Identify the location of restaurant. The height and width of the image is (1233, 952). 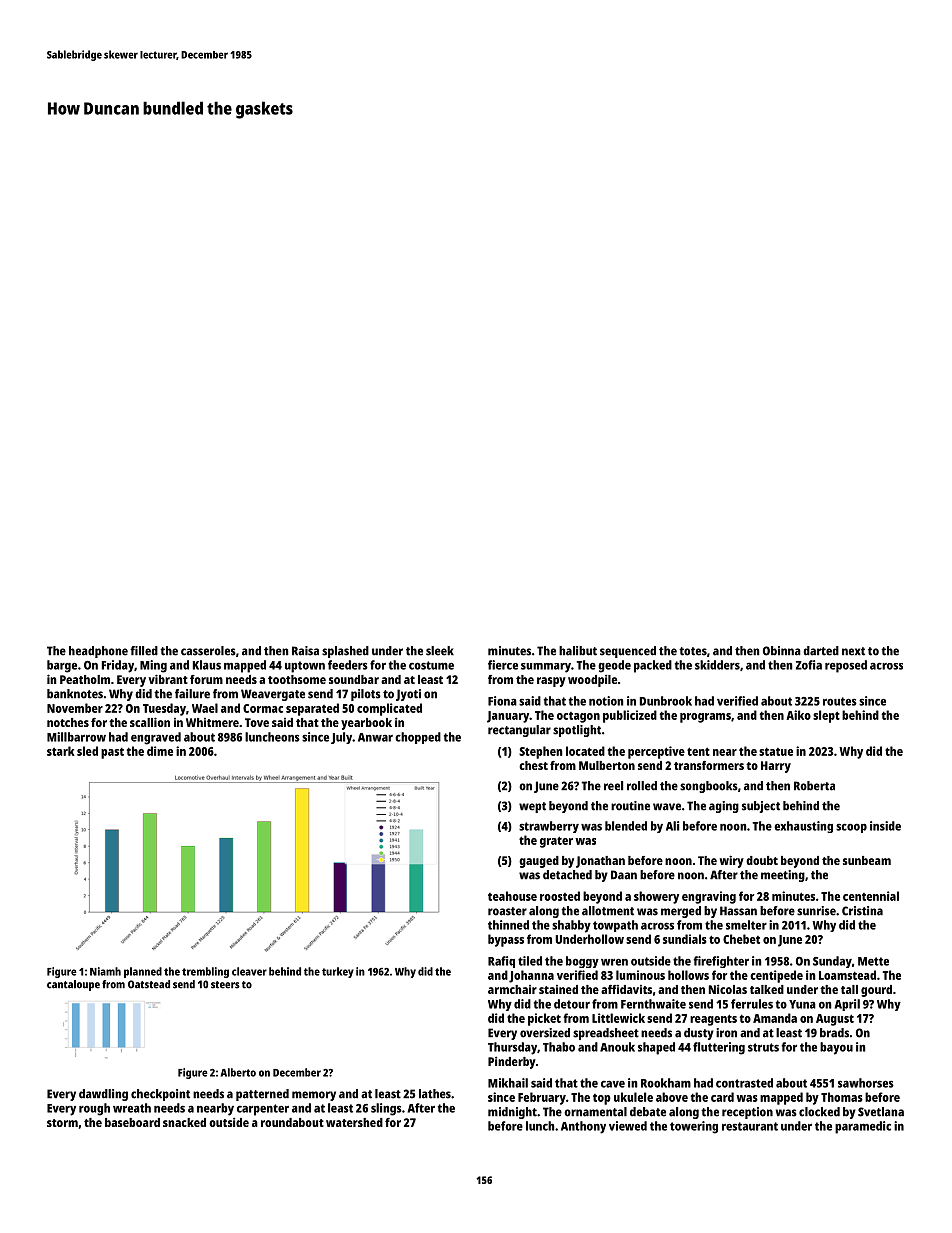
(750, 1126).
